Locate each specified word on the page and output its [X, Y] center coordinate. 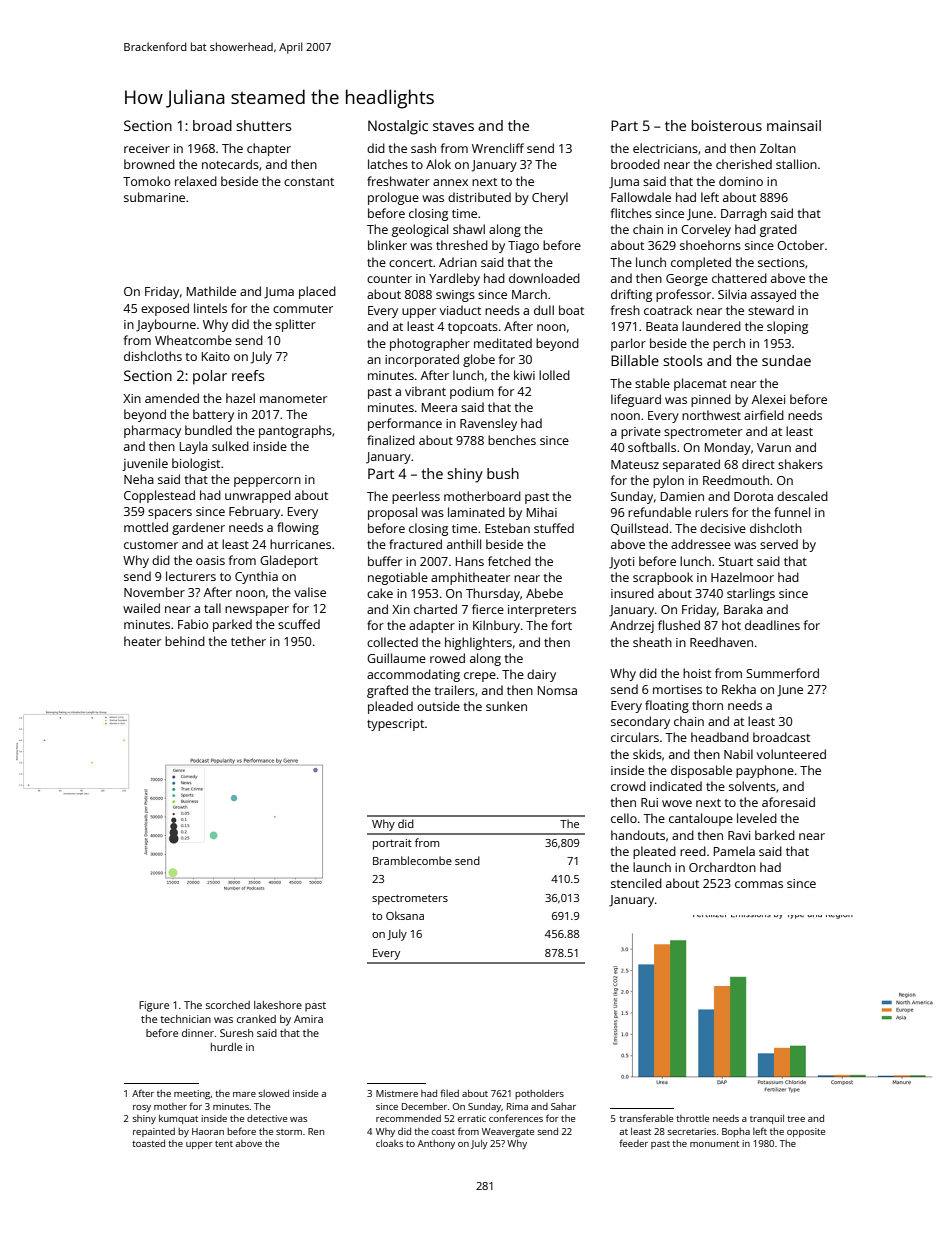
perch [729, 344]
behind [185, 641]
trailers [455, 690]
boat [571, 310]
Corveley [706, 230]
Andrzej [632, 626]
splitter [295, 325]
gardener [198, 528]
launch [652, 867]
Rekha [739, 689]
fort [561, 625]
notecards [230, 164]
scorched [228, 1005]
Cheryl [550, 198]
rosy [142, 1108]
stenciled [636, 883]
